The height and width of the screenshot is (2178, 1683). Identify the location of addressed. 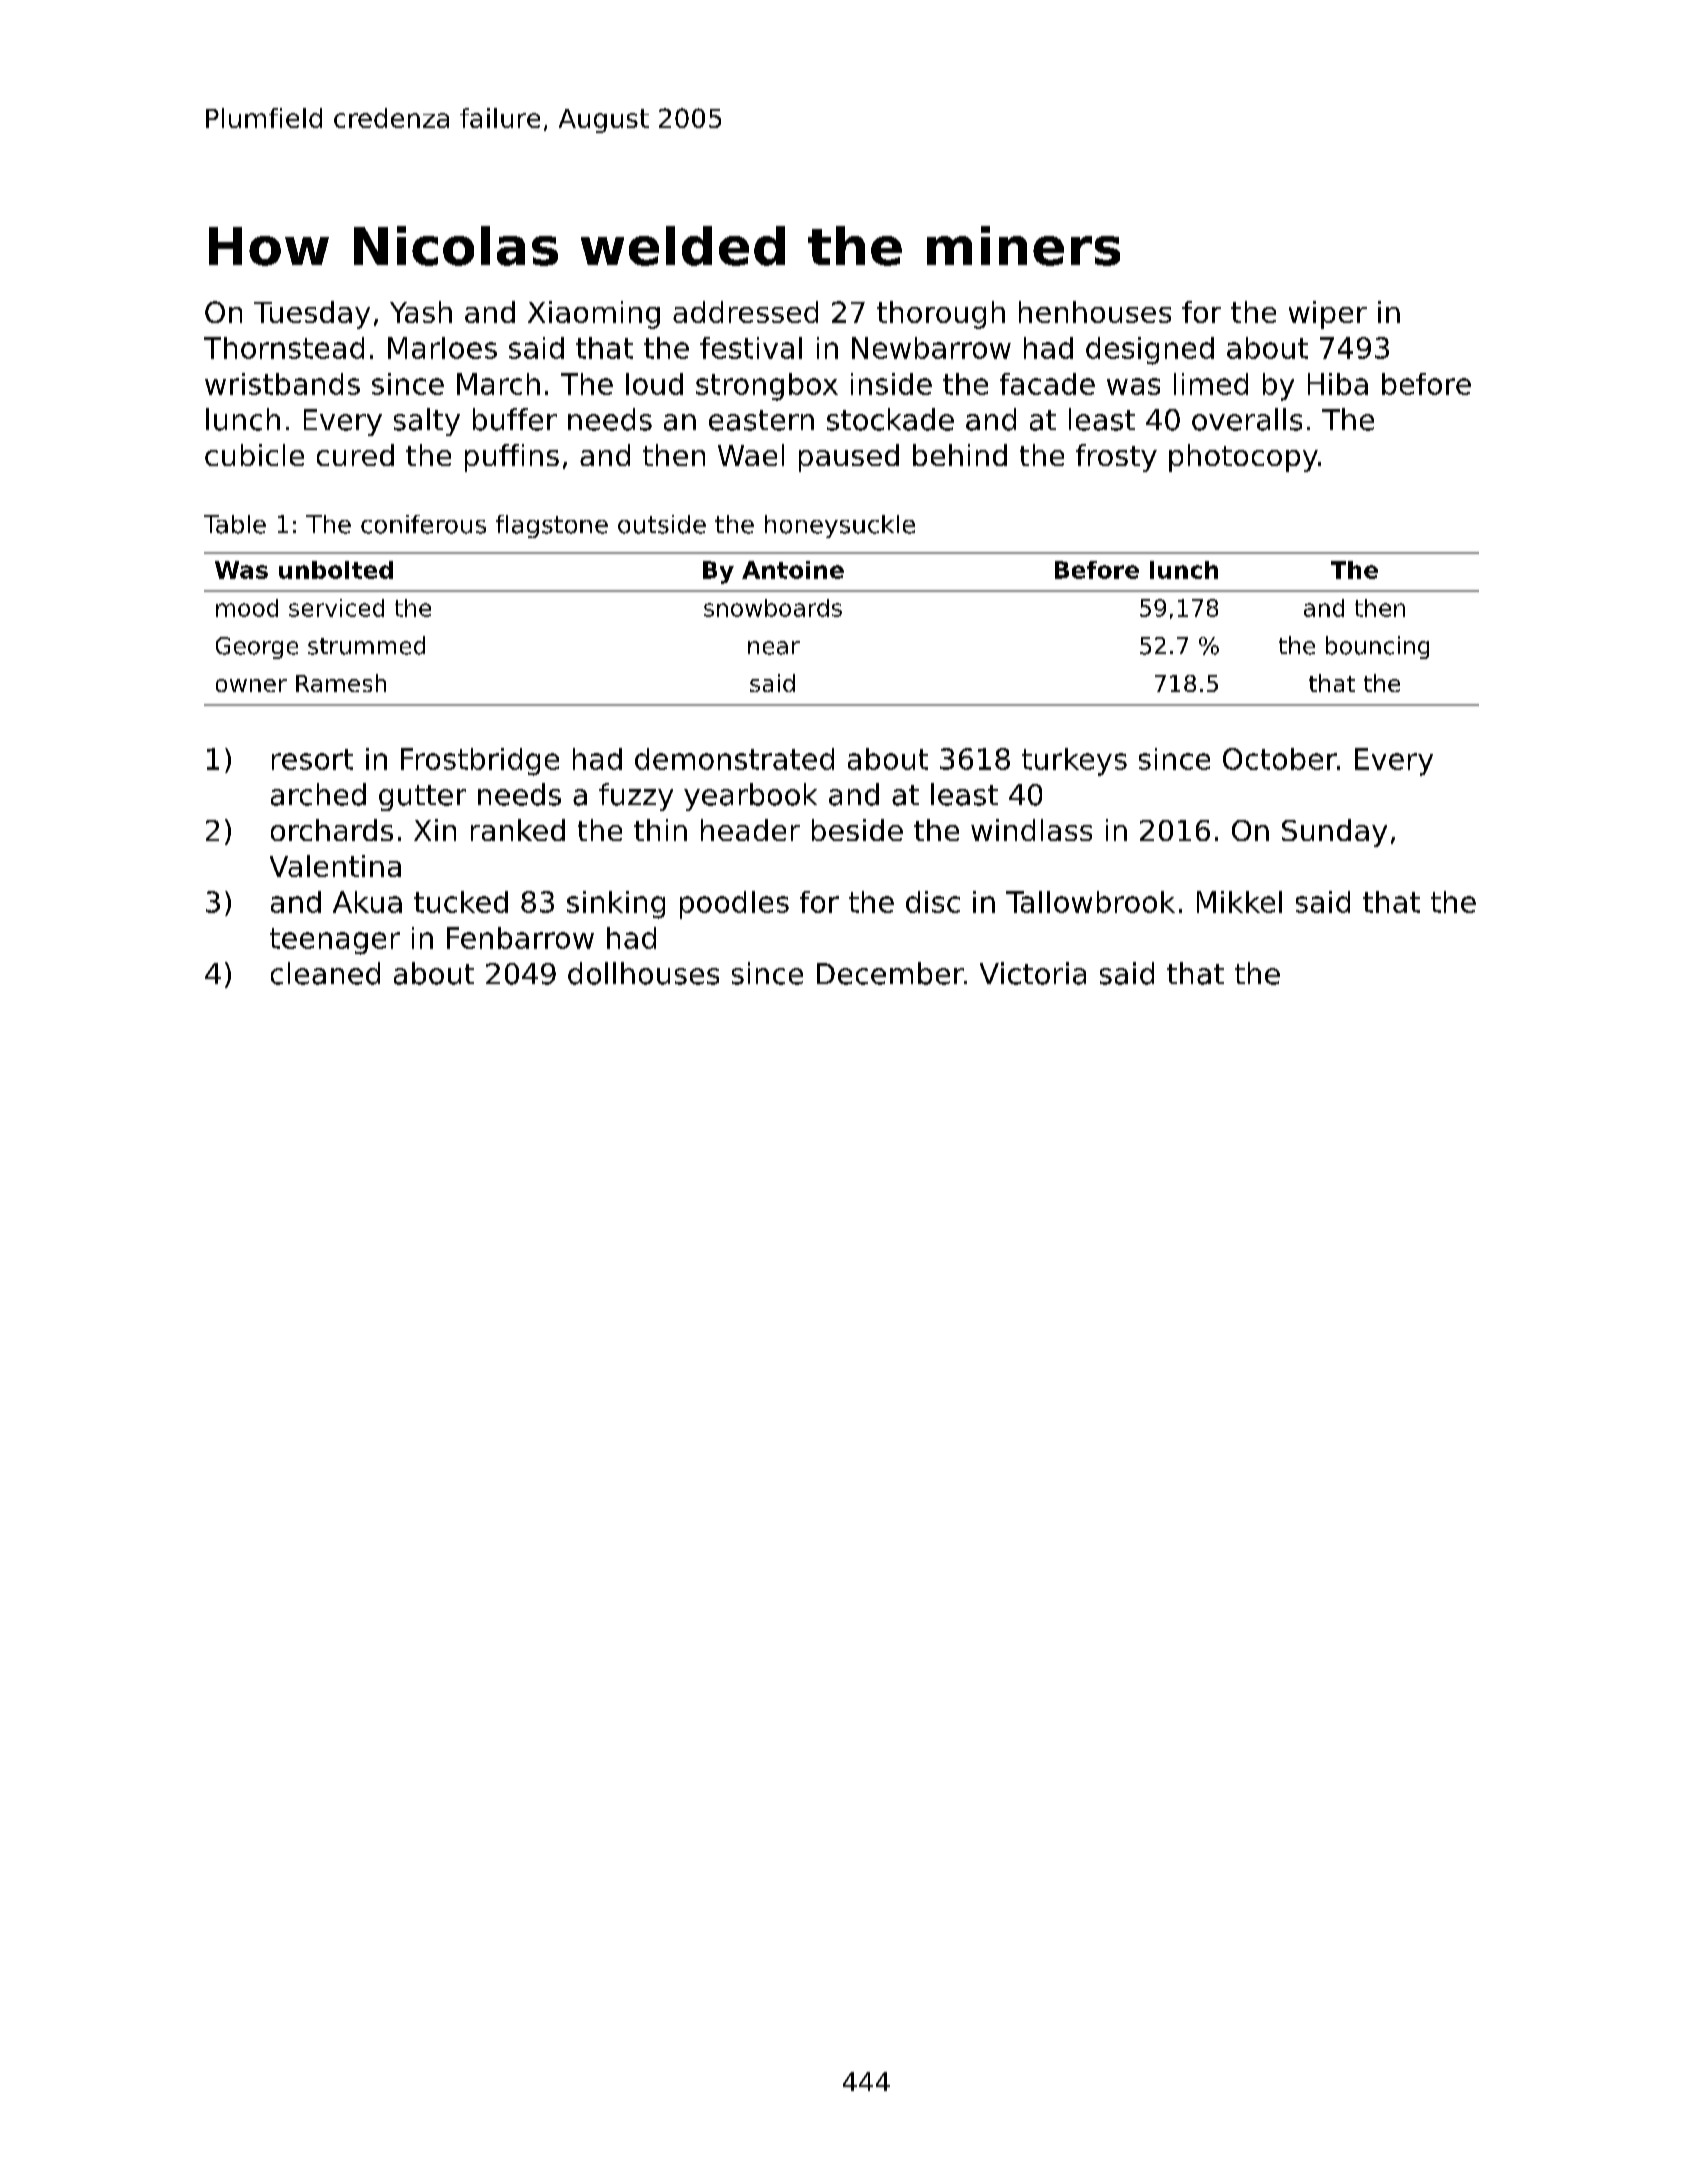
(745, 312).
